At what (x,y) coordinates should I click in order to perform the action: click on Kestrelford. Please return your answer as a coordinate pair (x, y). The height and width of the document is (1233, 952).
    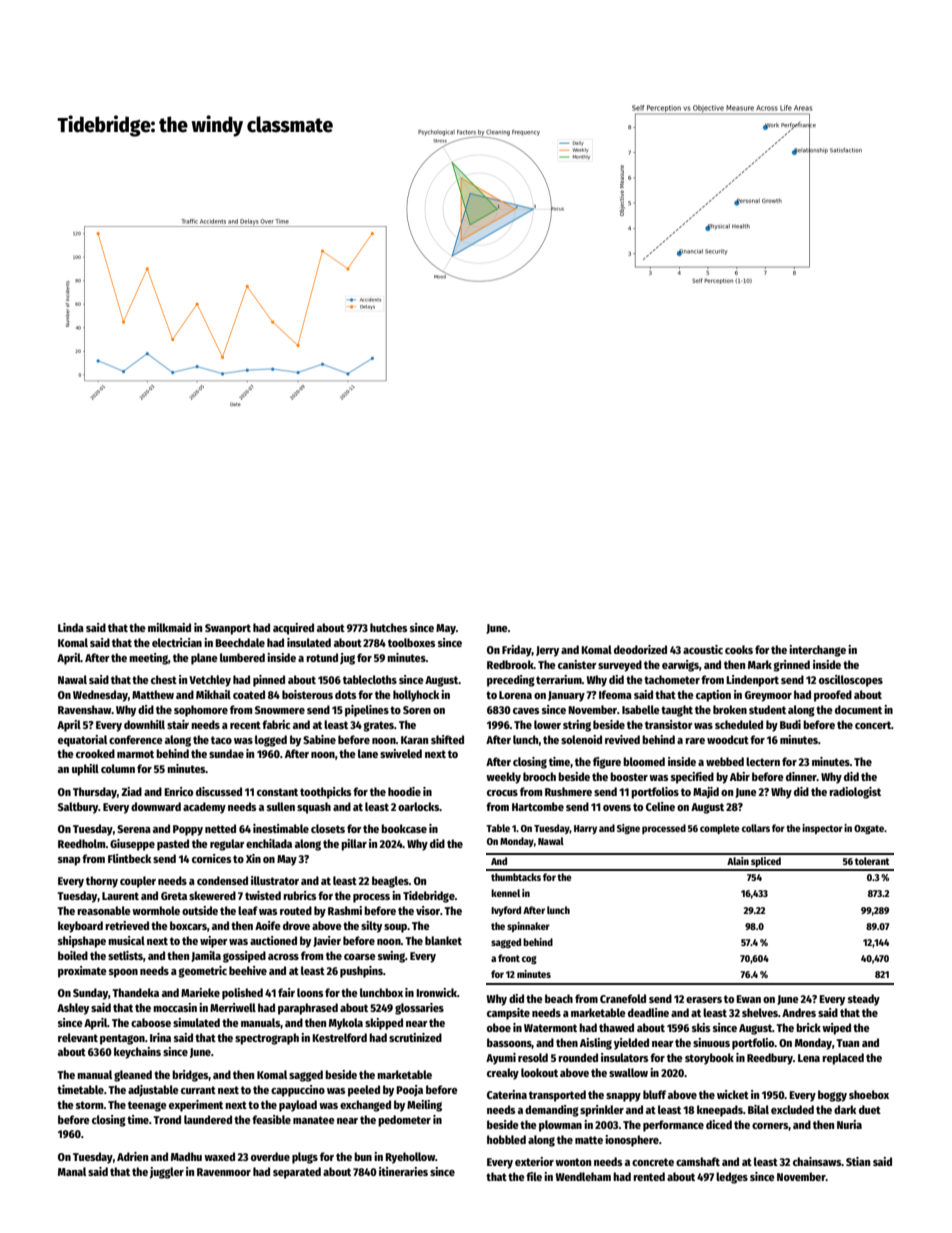
    Looking at the image, I should click on (339, 1037).
